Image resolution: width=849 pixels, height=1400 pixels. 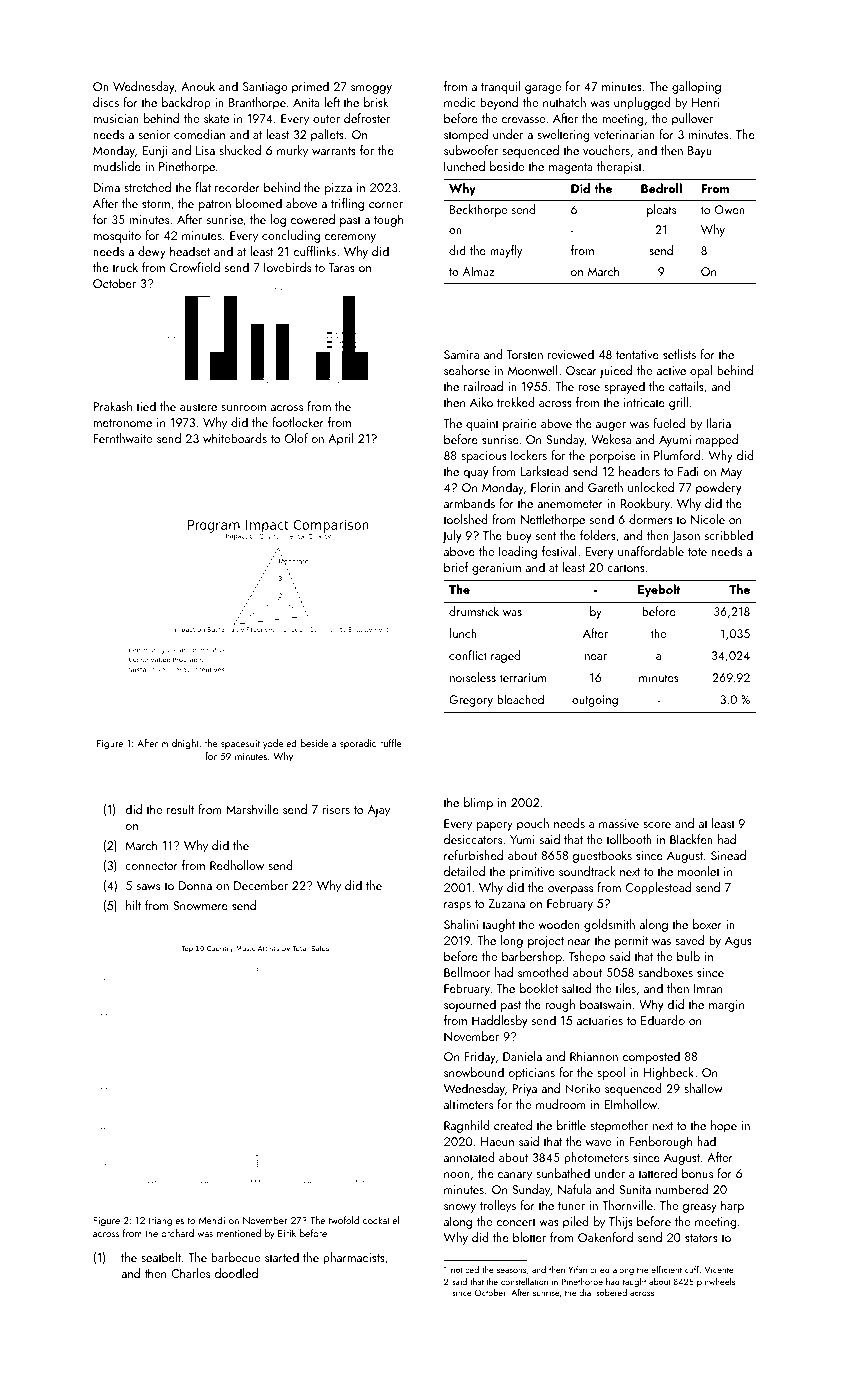 I want to click on midnight, so click(x=180, y=744).
